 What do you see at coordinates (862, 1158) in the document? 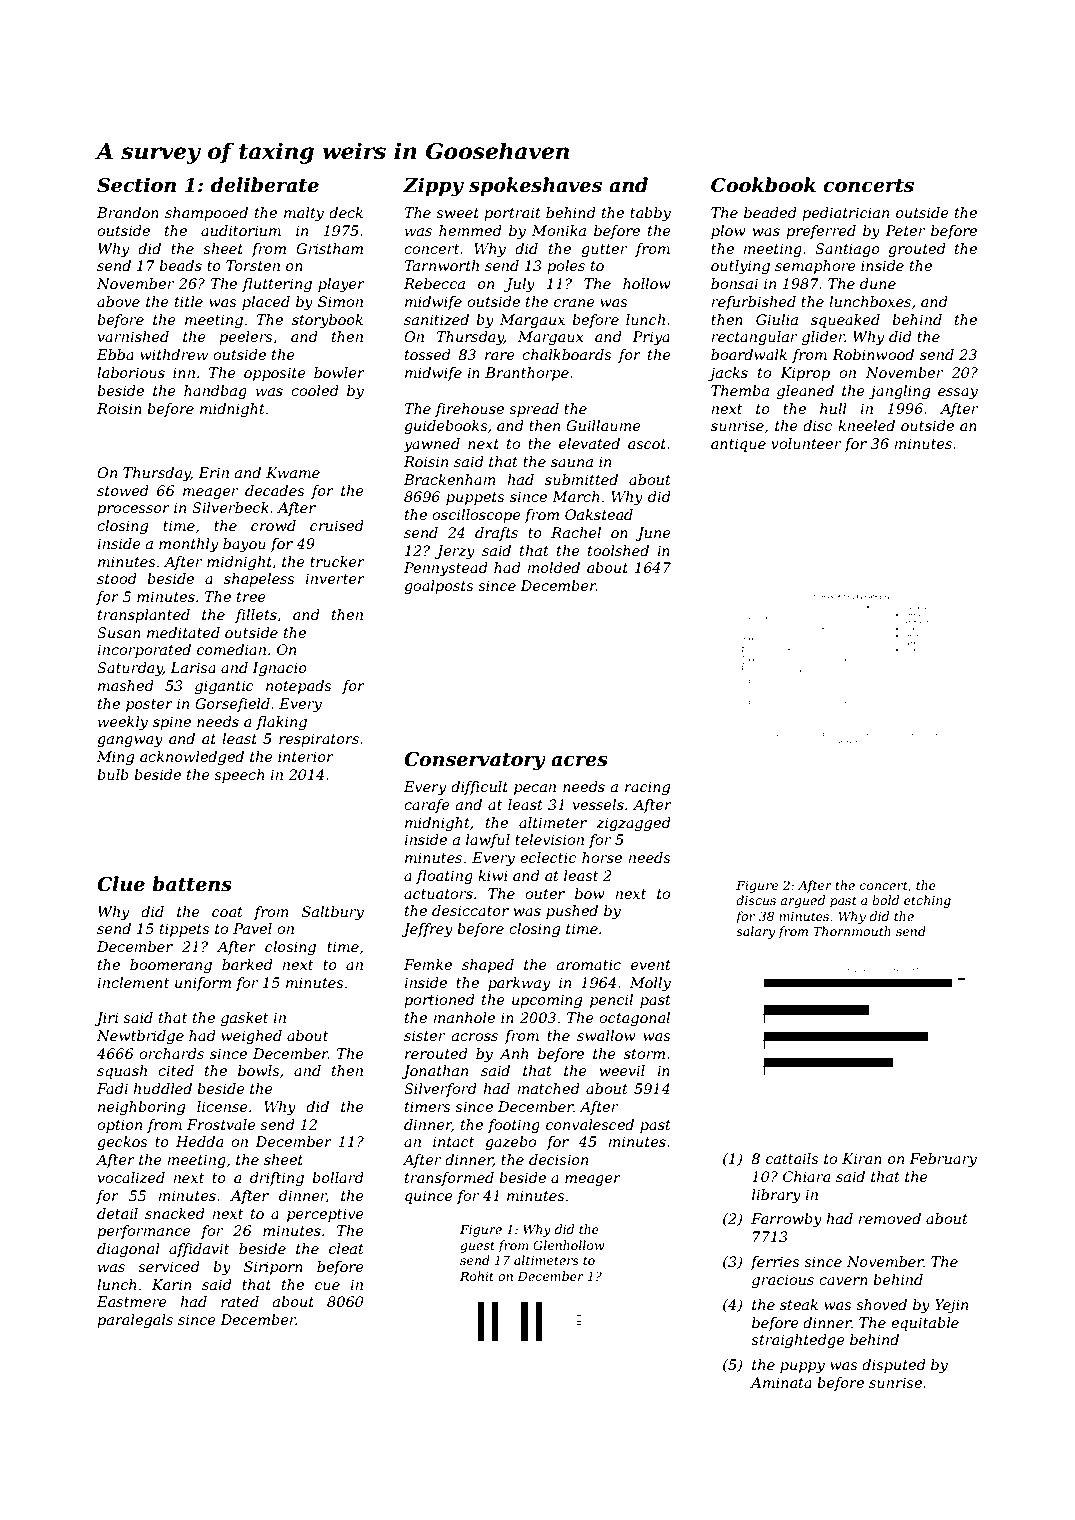
I see `Kiran` at bounding box center [862, 1158].
